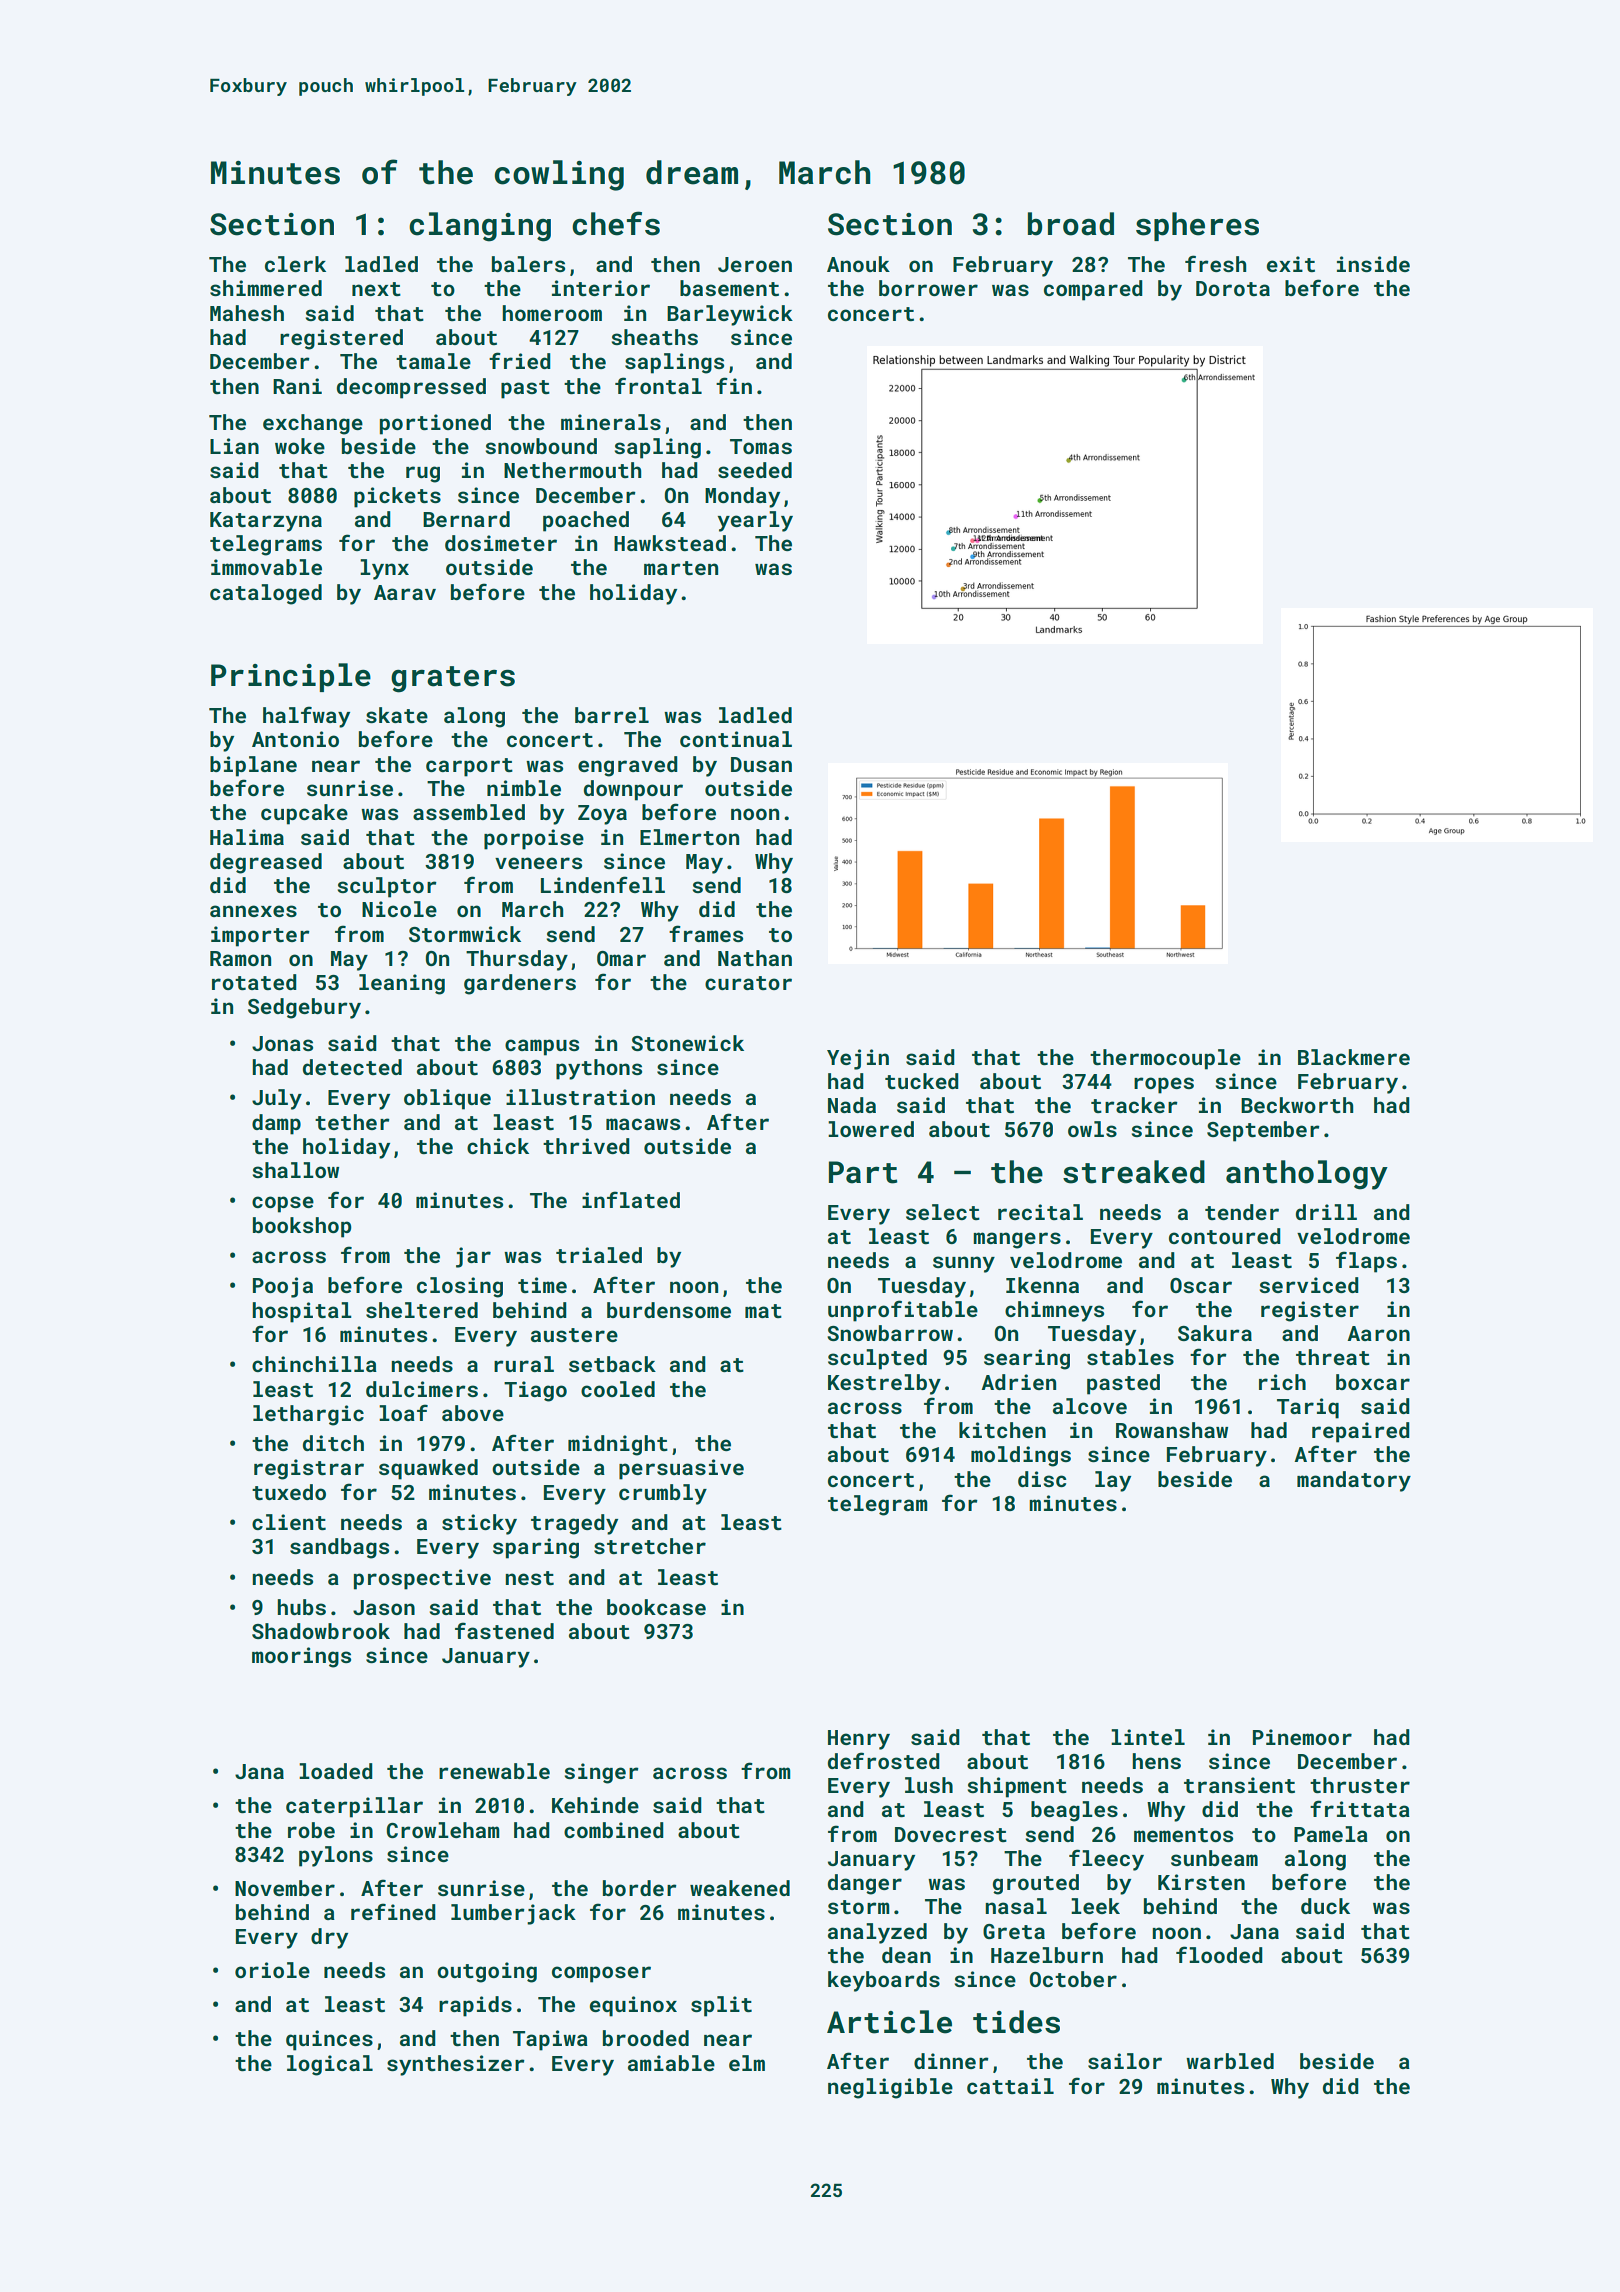 The width and height of the image is (1620, 2292). What do you see at coordinates (330, 2065) in the image?
I see `logical` at bounding box center [330, 2065].
